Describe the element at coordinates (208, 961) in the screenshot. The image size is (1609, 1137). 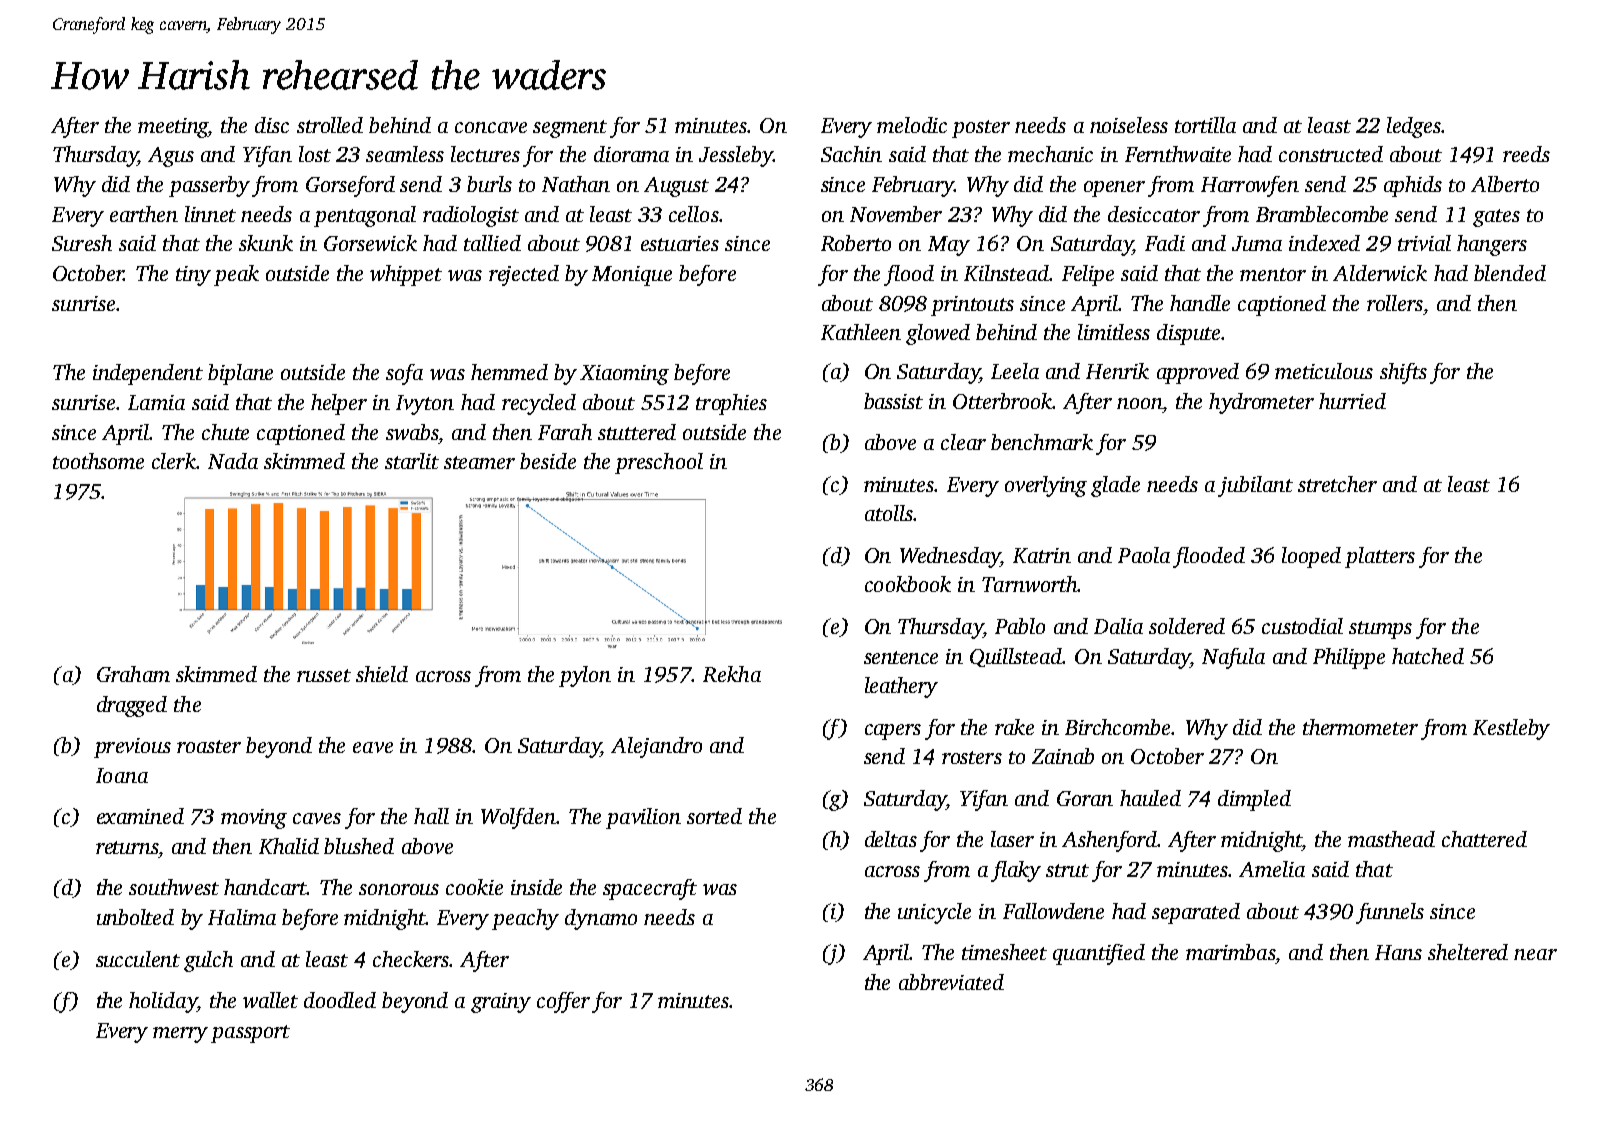
I see `gulch` at that location.
